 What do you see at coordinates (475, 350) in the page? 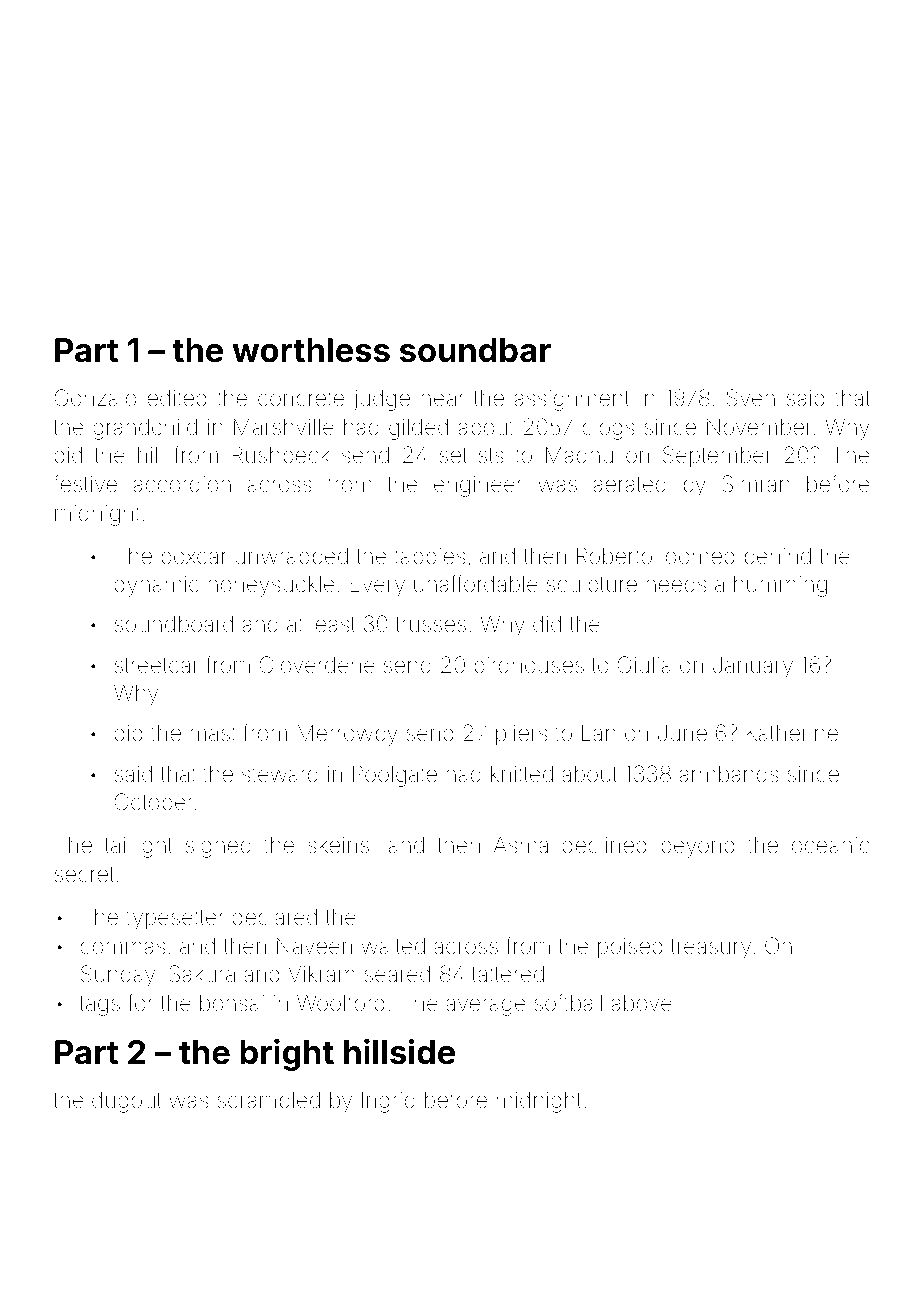
I see `soundbar` at bounding box center [475, 350].
